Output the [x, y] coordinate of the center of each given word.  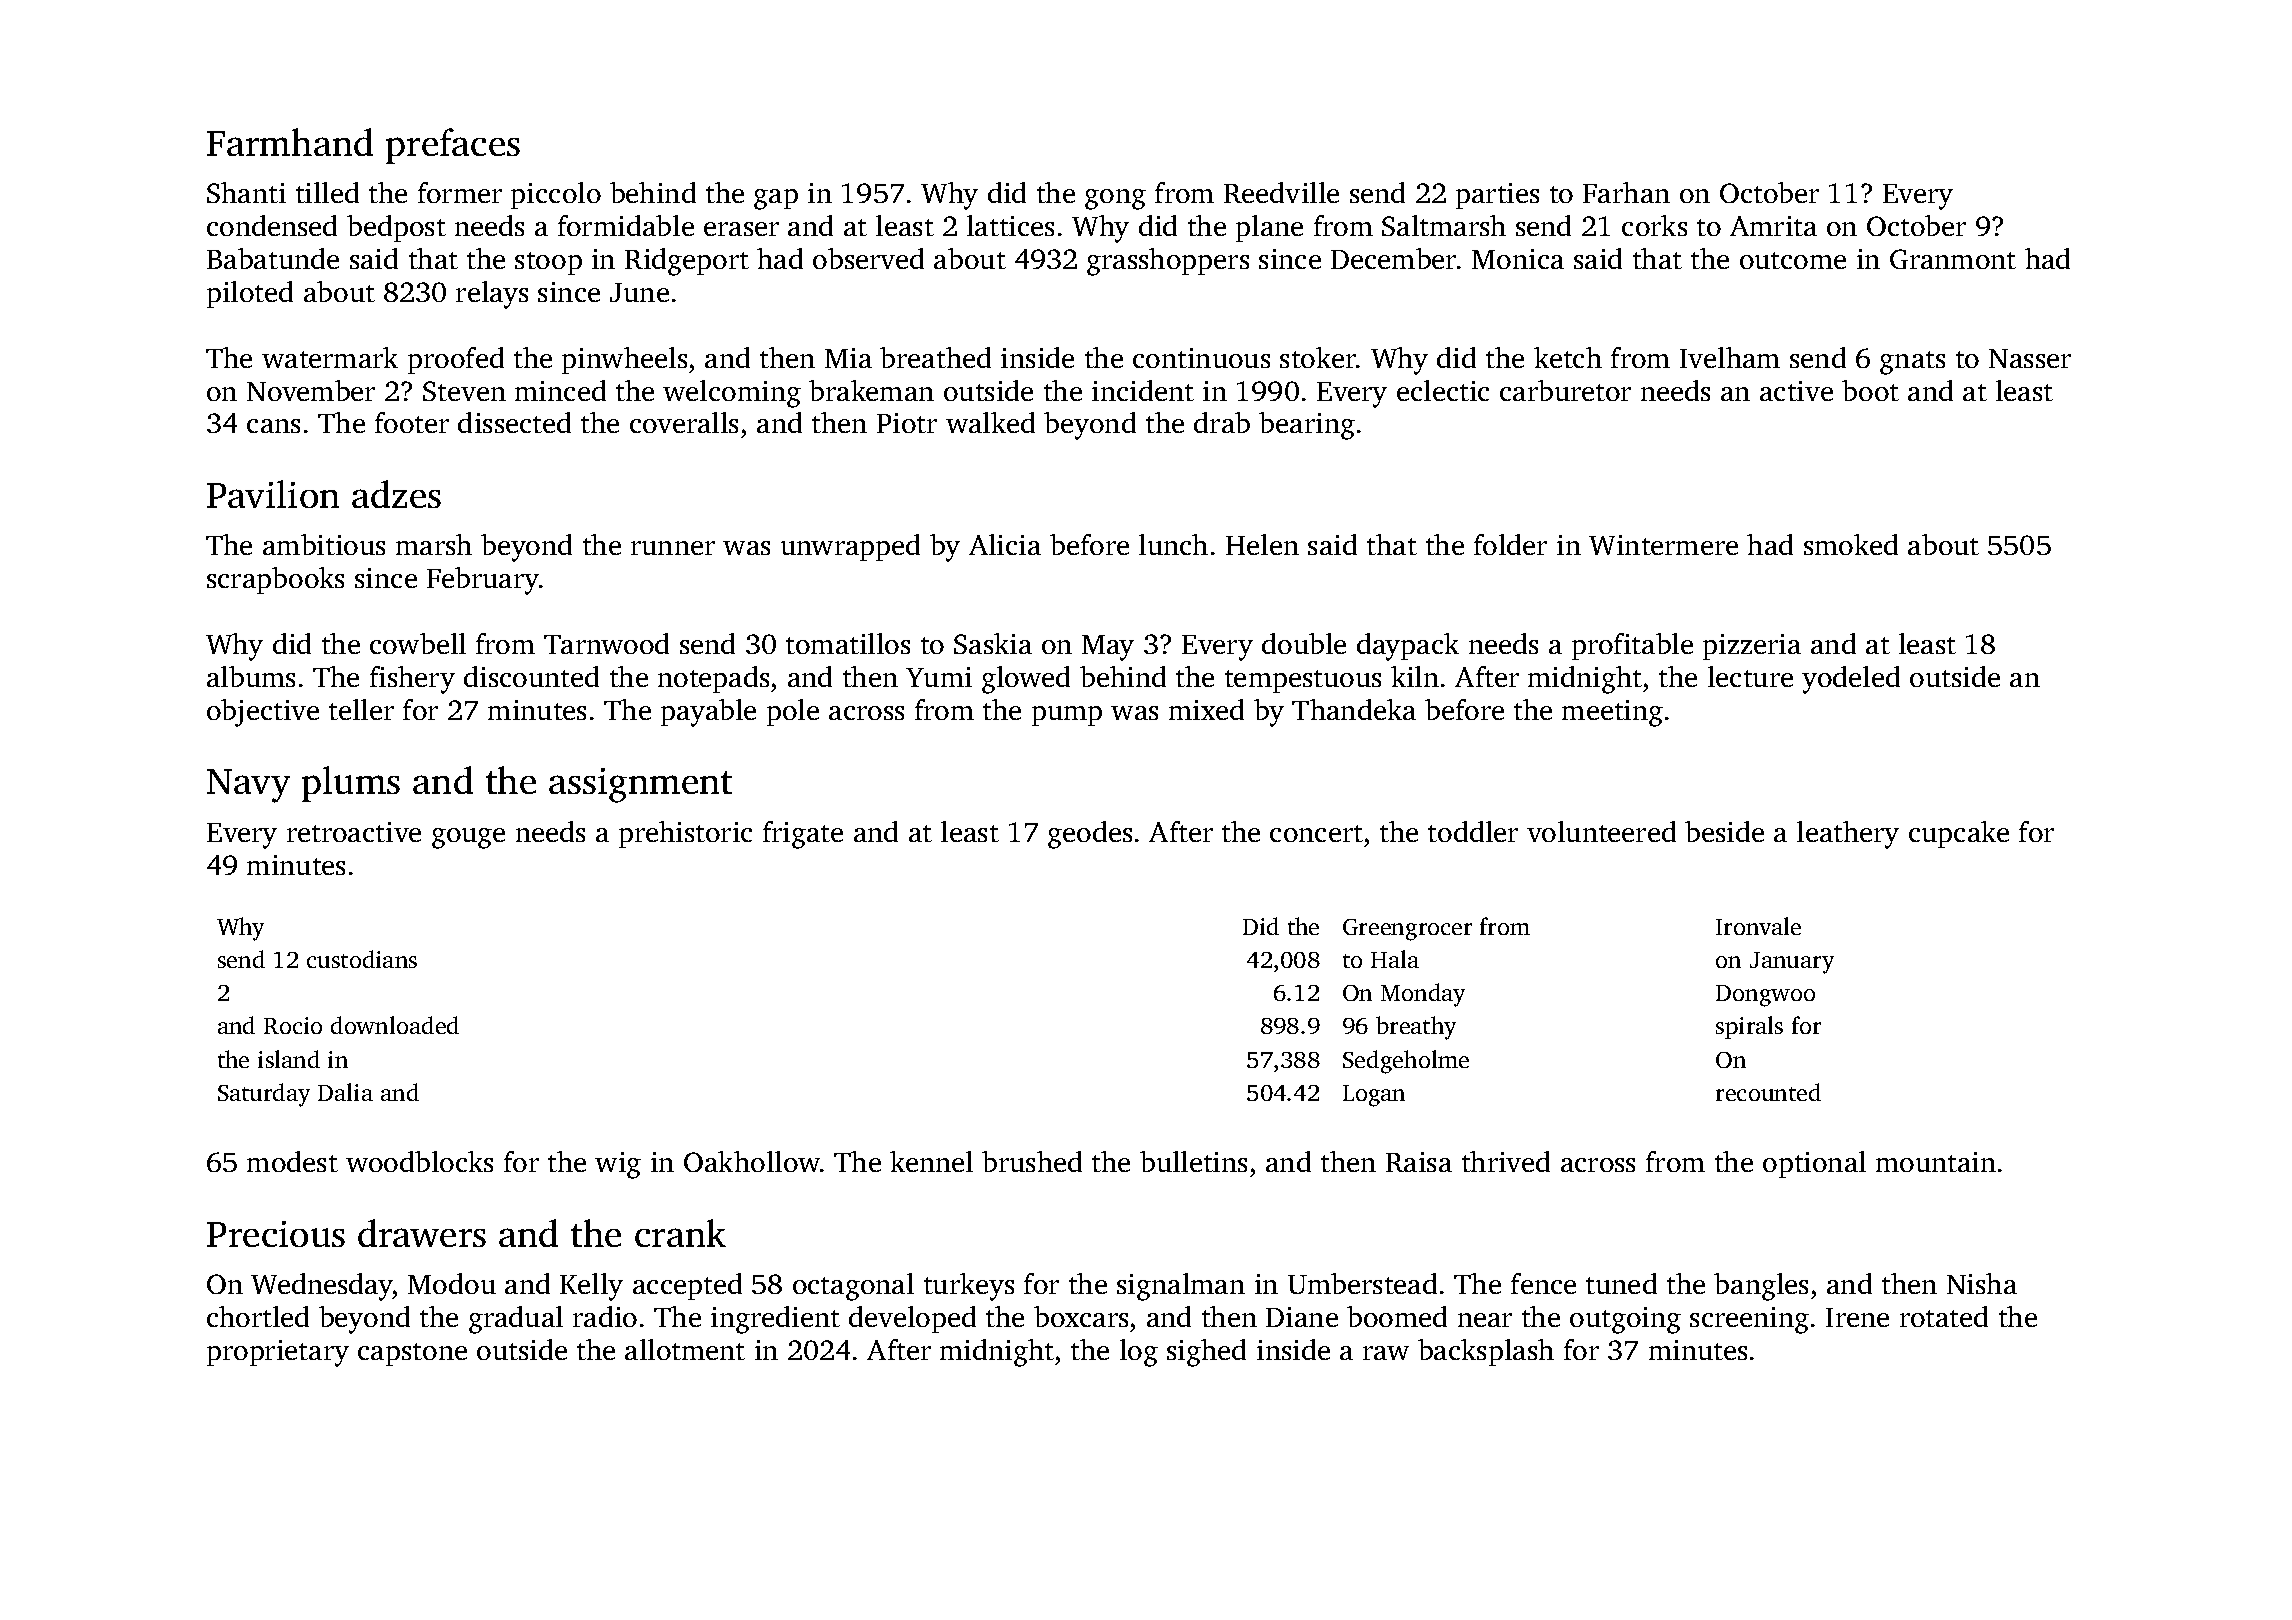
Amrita [1773, 226]
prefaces [453, 146]
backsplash [1486, 1352]
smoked [1851, 544]
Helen [1262, 544]
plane [1269, 228]
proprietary [278, 1353]
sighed [1206, 1353]
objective [263, 713]
